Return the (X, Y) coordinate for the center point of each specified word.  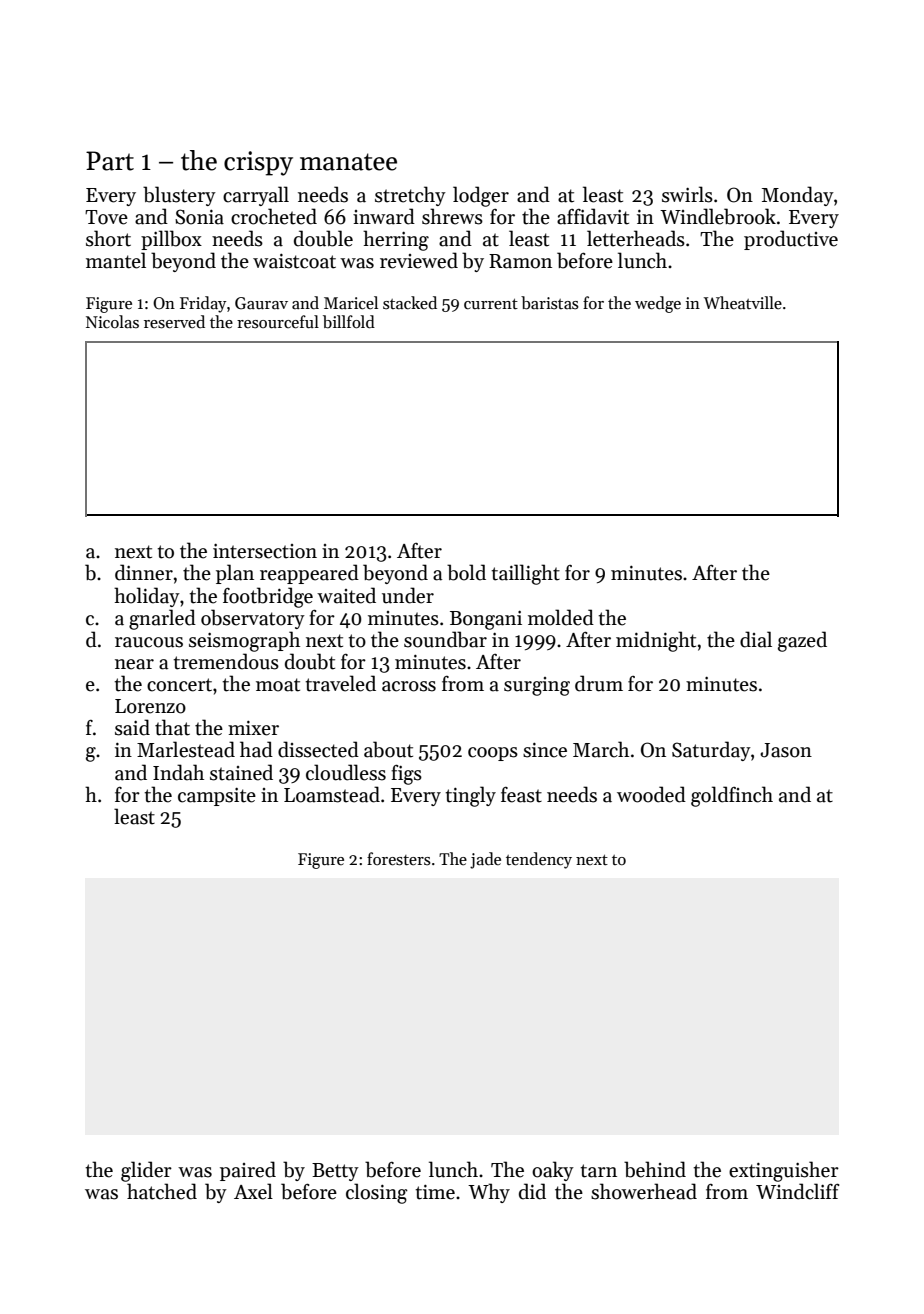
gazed (802, 641)
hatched (162, 1191)
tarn (598, 1171)
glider (146, 1171)
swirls (687, 194)
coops (493, 754)
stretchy (410, 196)
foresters (399, 859)
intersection (265, 551)
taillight (525, 574)
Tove (106, 217)
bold (466, 572)
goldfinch (732, 796)
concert (179, 685)
